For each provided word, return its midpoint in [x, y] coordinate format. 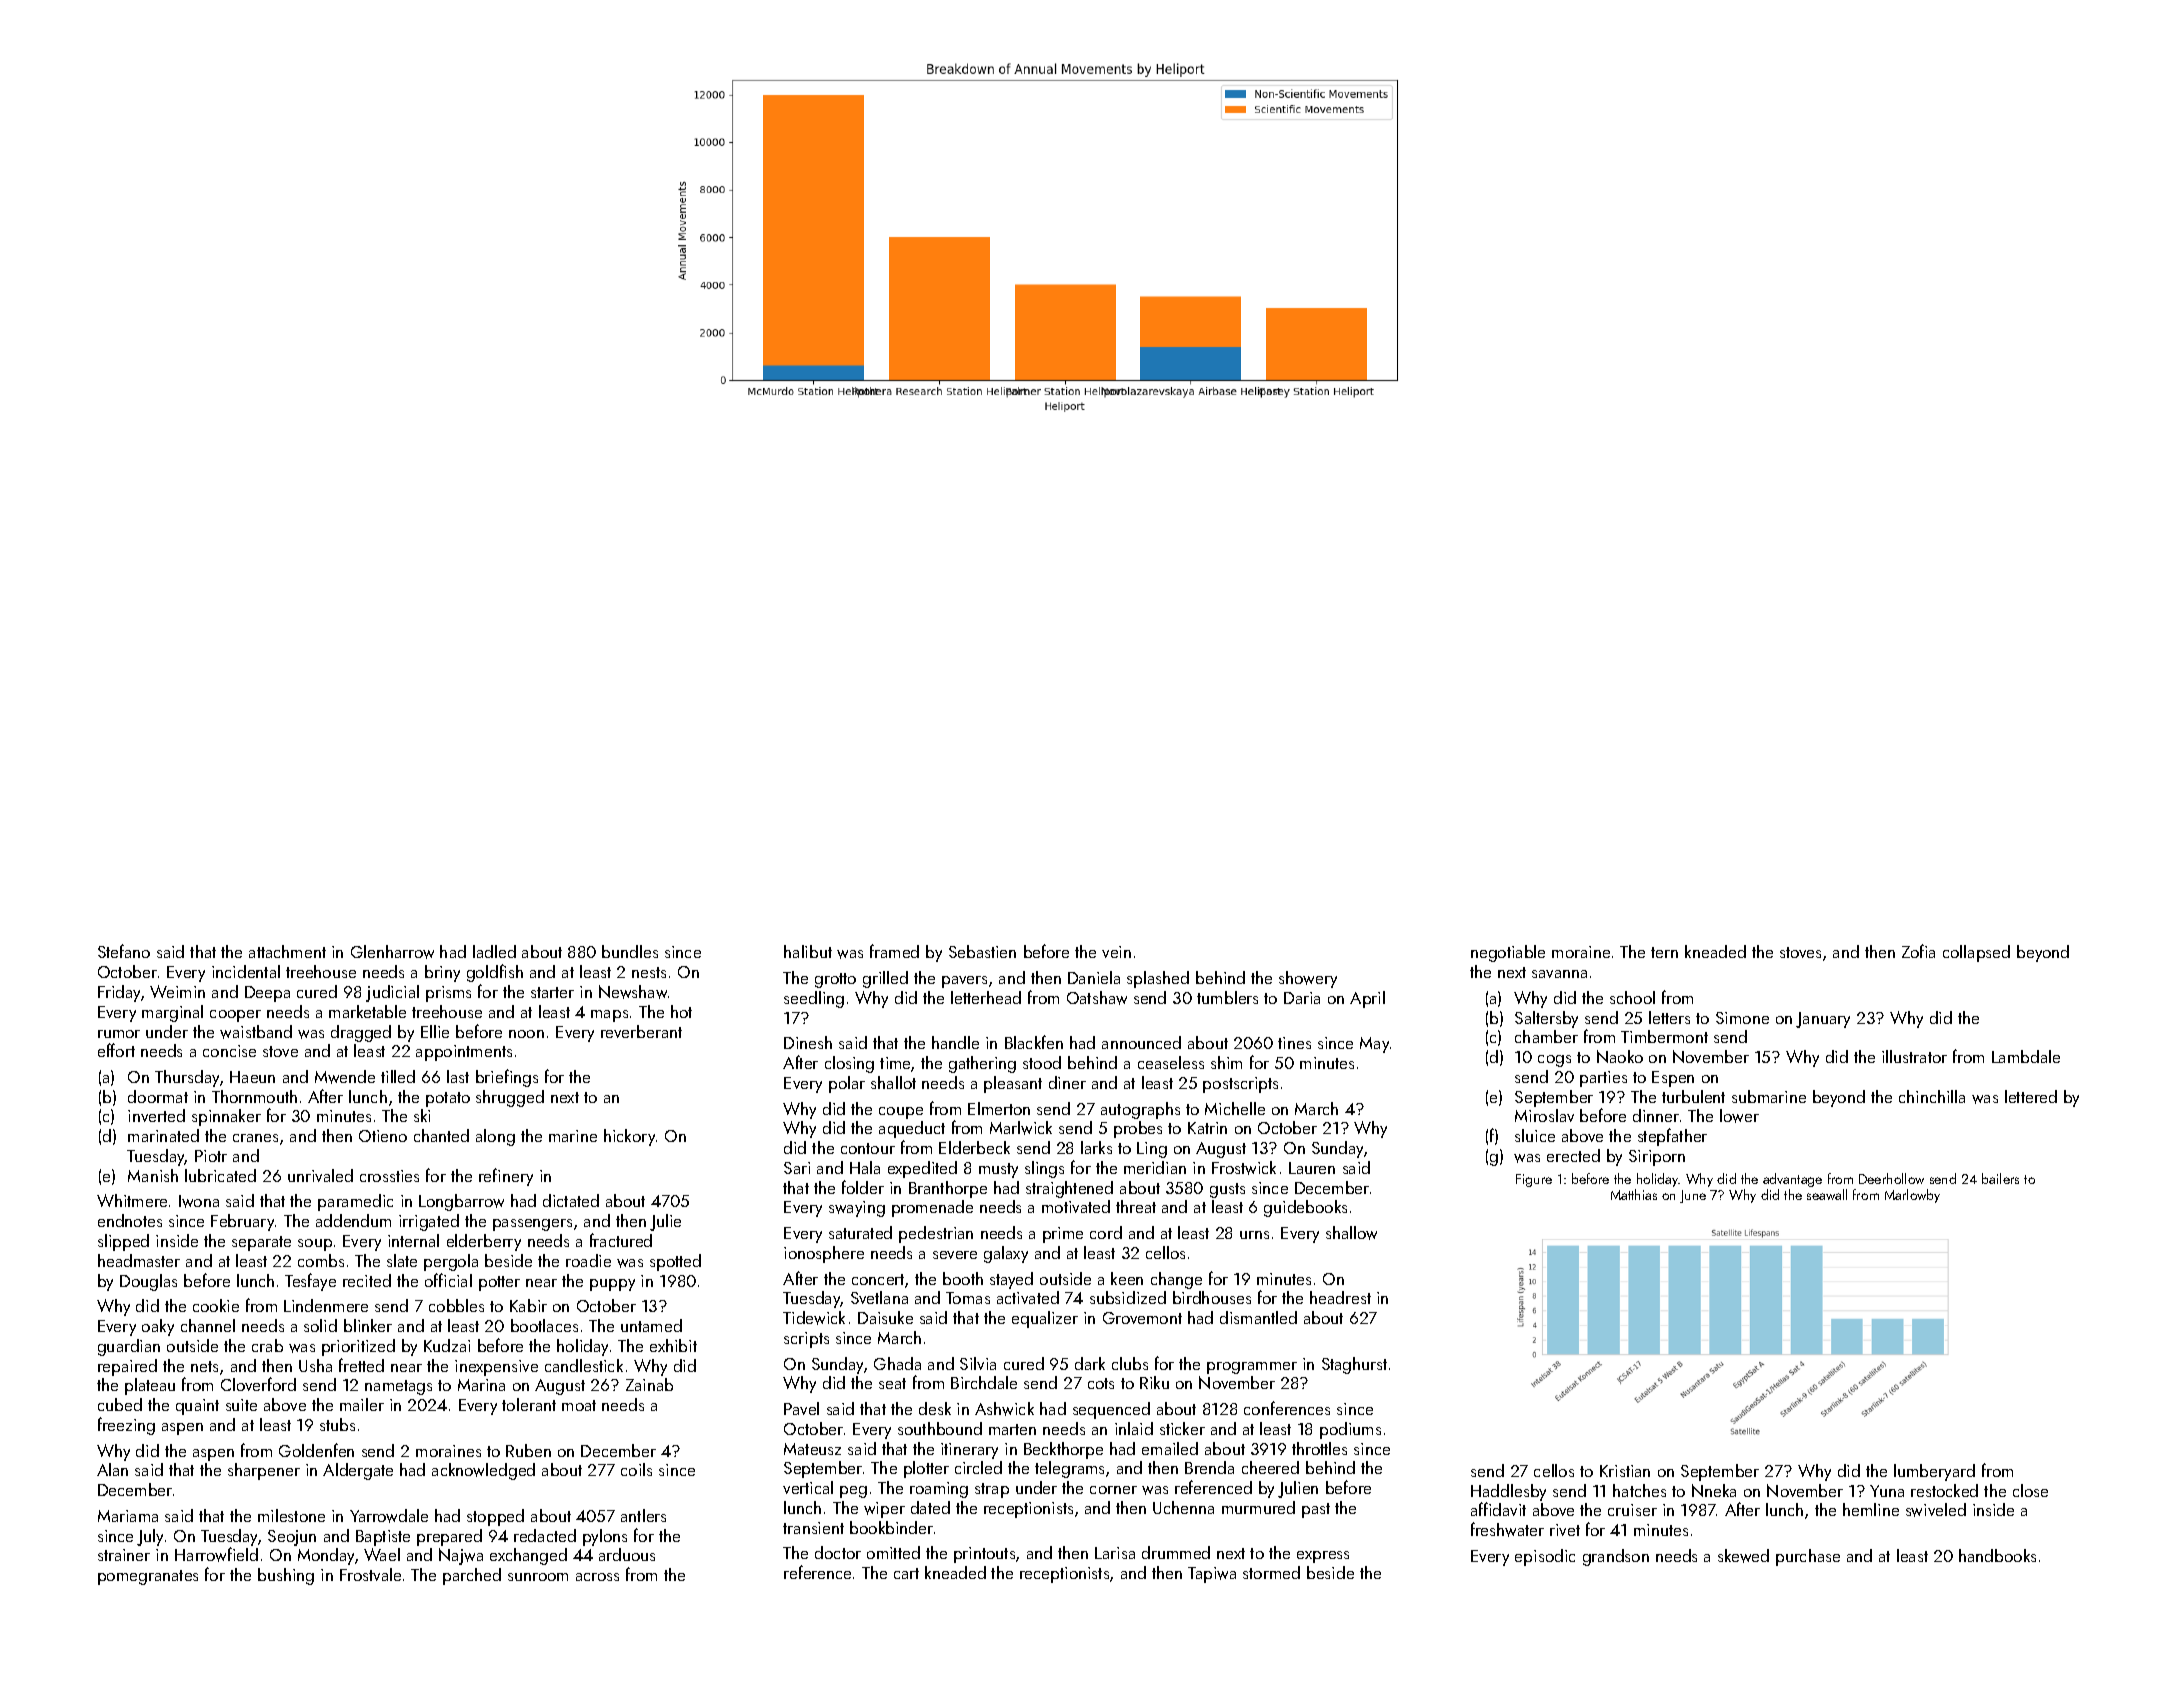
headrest [1340, 1297]
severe [955, 1255]
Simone [1742, 1018]
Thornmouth [254, 1096]
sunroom [538, 1577]
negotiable [1508, 953]
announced [1141, 1042]
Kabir [528, 1305]
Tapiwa [1212, 1575]
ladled [494, 951]
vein [1116, 952]
